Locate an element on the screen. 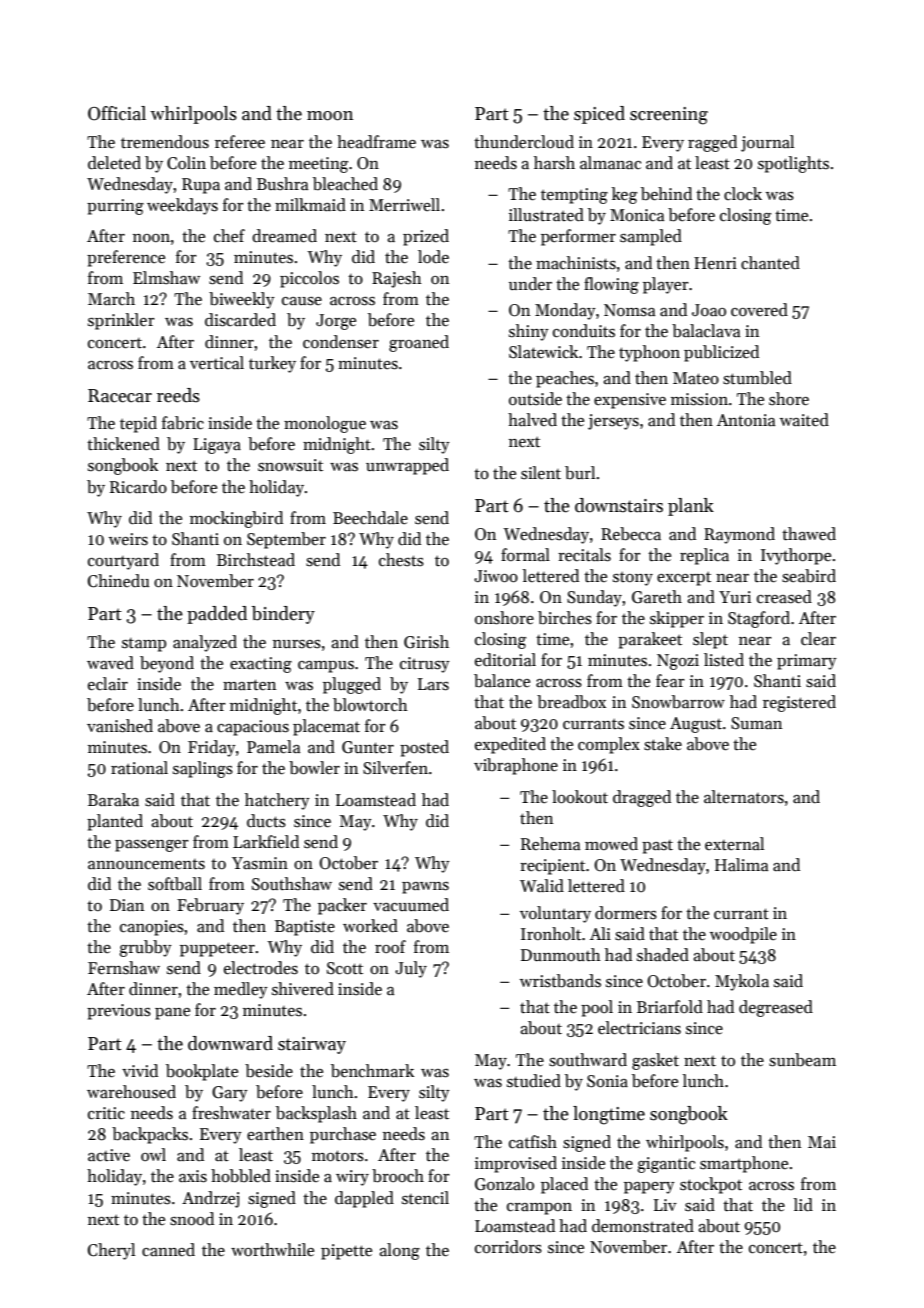  journal is located at coordinates (767, 143).
